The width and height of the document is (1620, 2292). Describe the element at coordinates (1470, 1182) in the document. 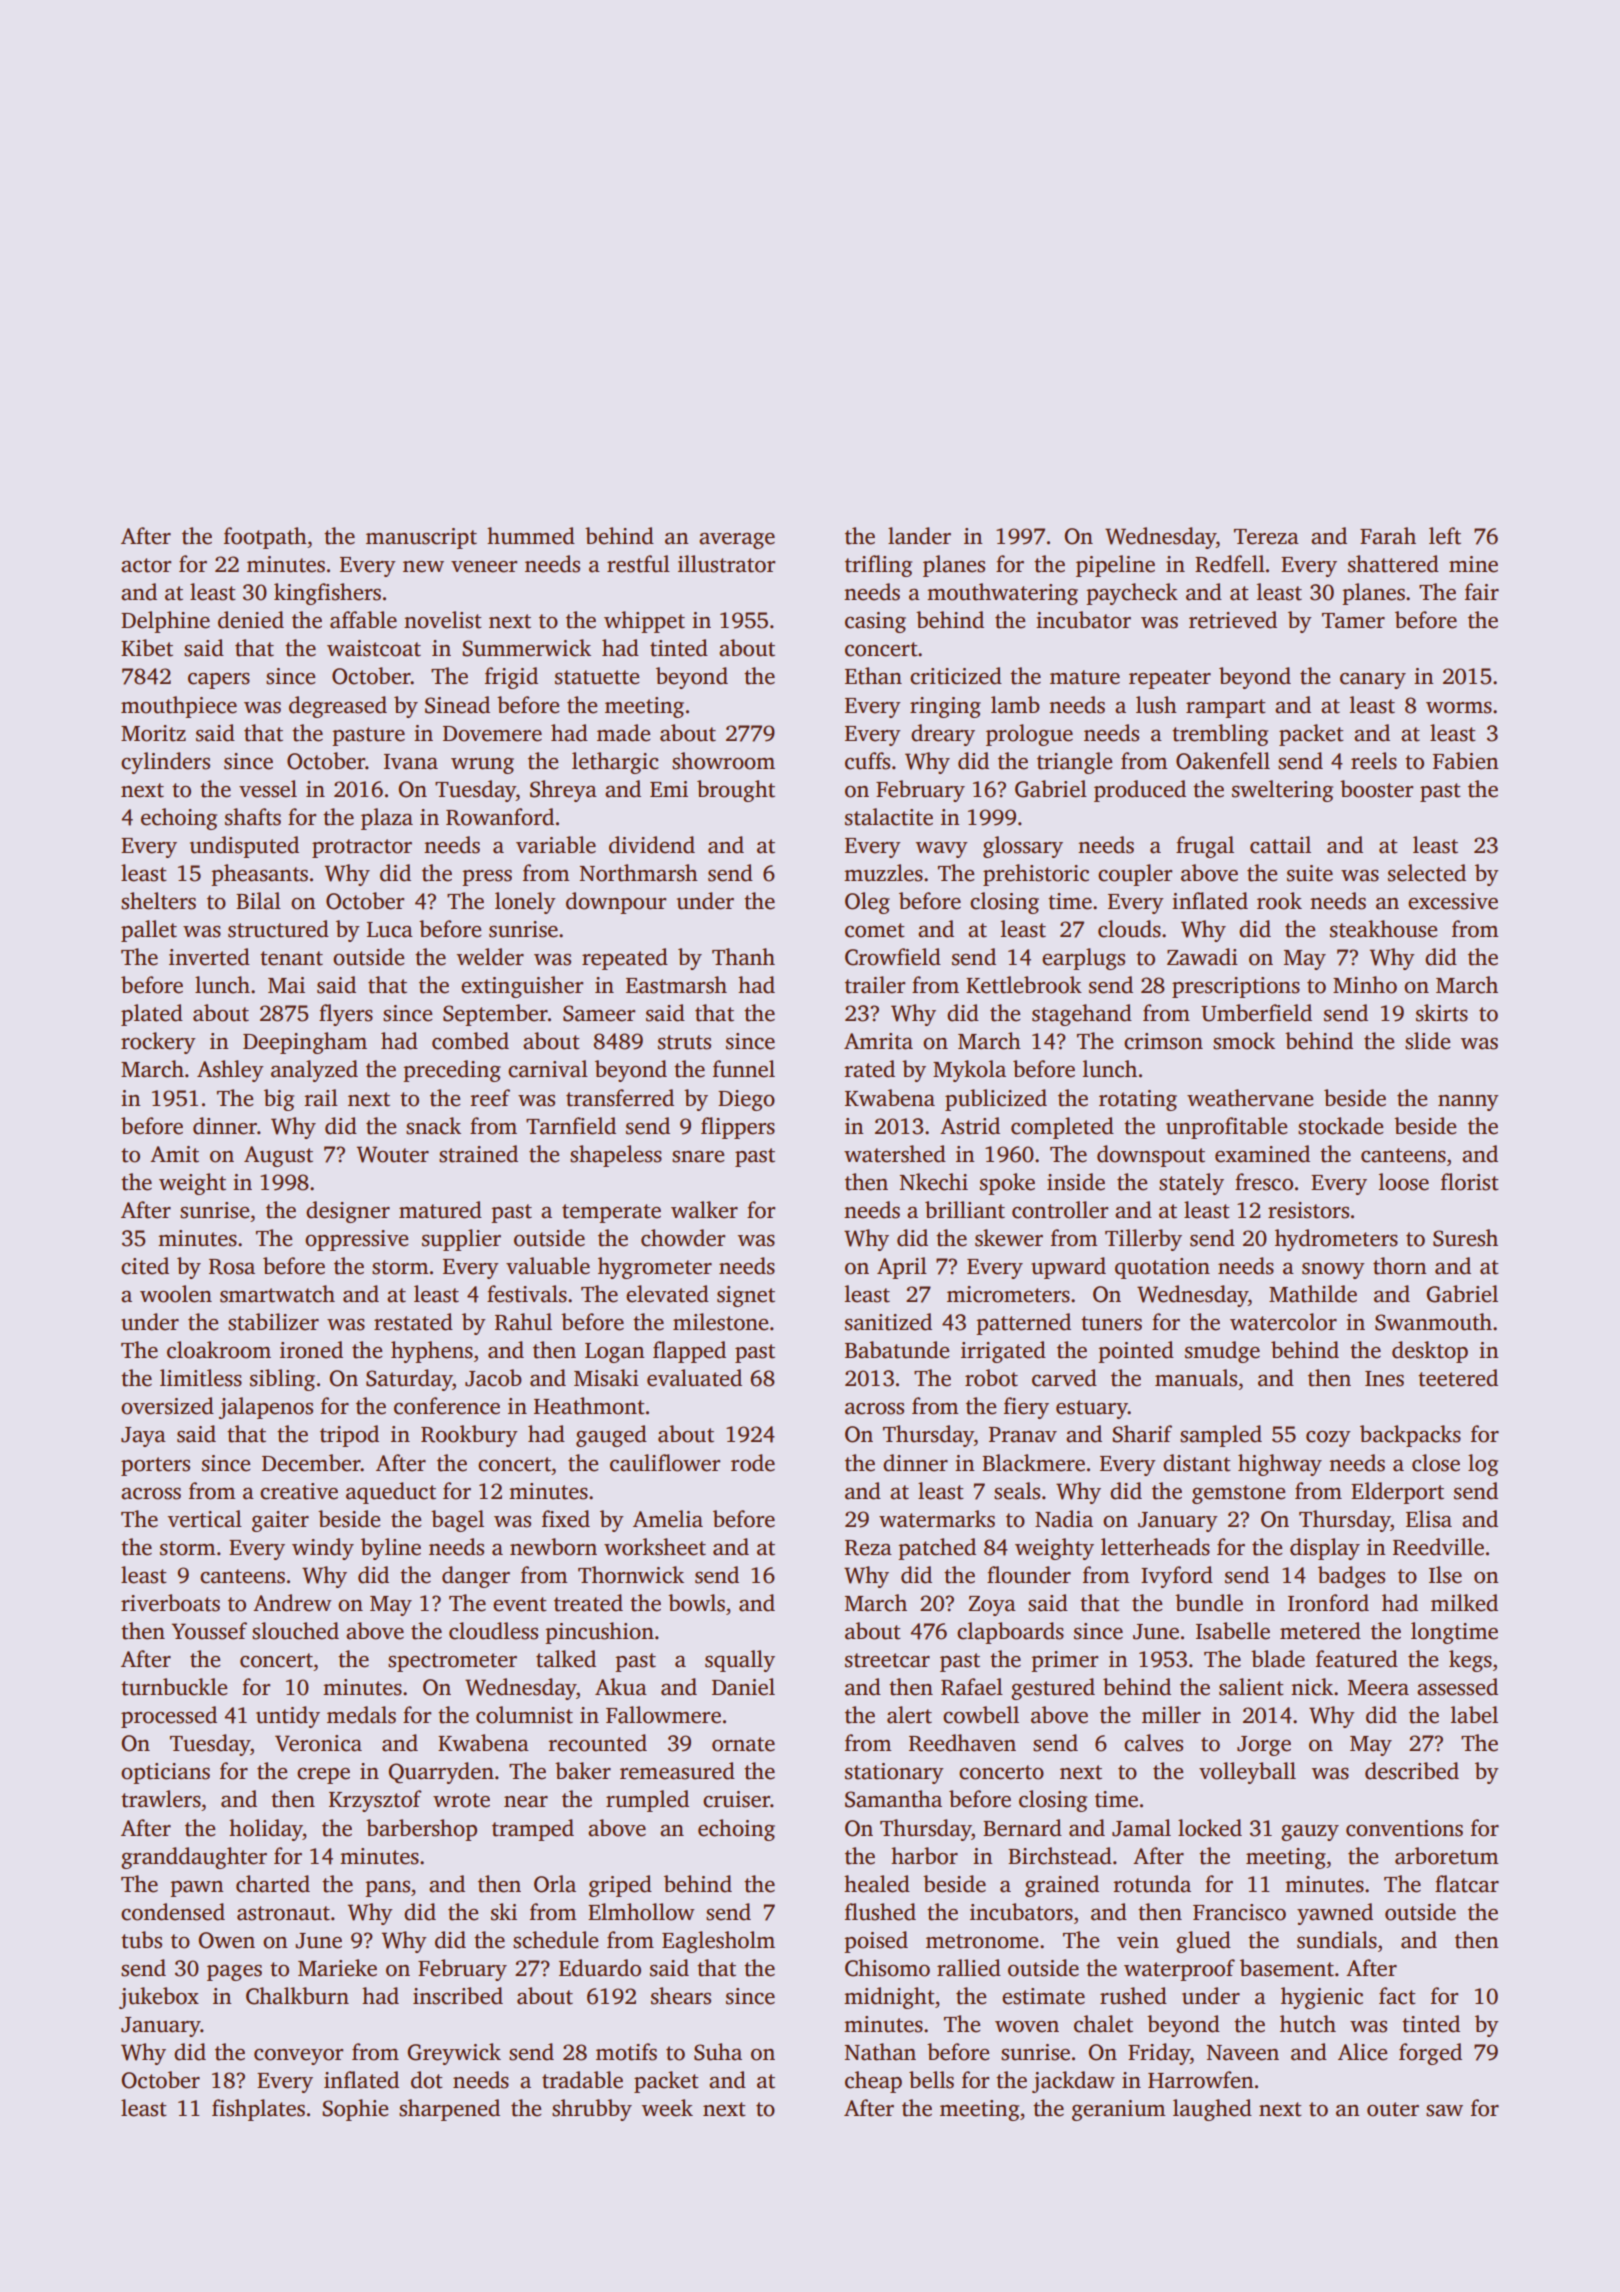

I see `florist` at that location.
